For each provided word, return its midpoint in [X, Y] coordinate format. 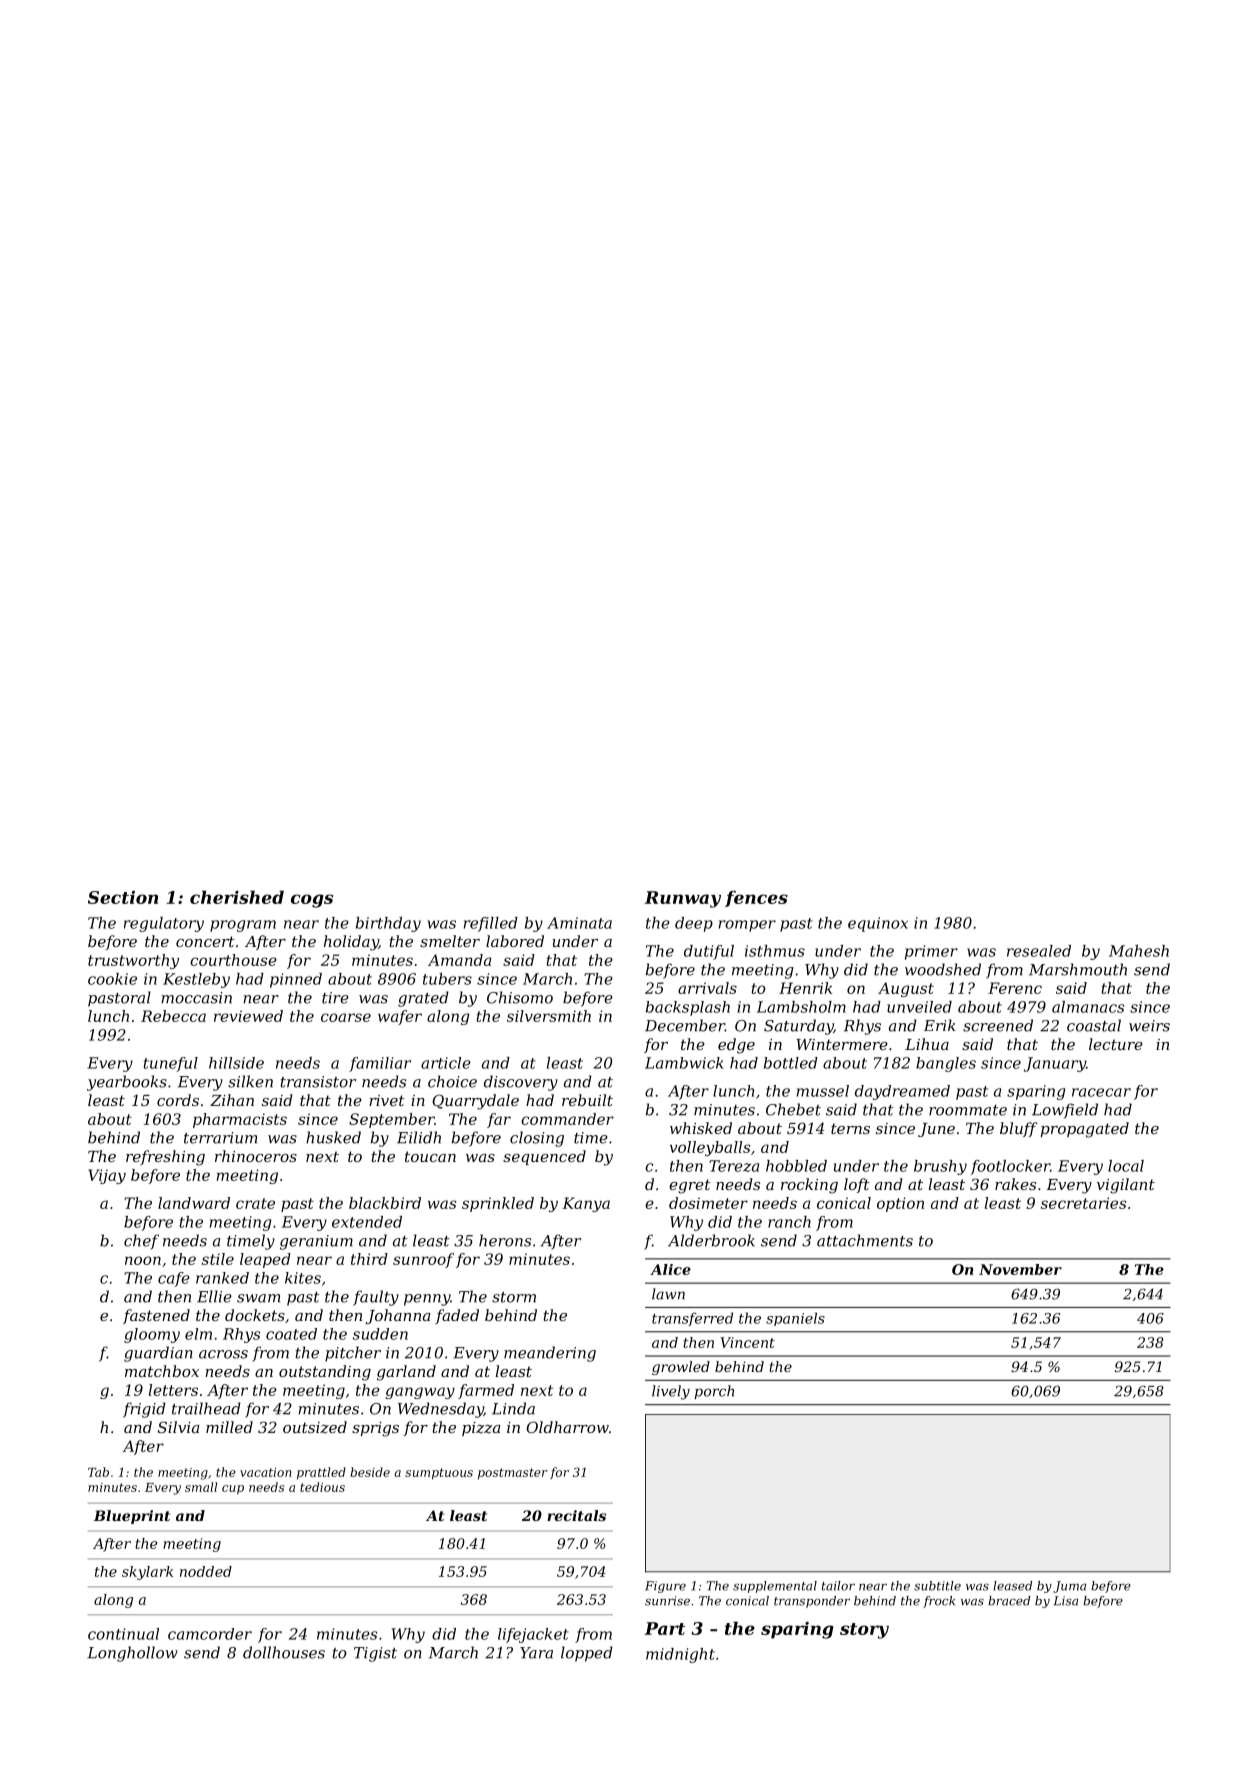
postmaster [513, 1474]
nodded [206, 1571]
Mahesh [1139, 951]
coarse [346, 1017]
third [369, 1259]
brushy [940, 1167]
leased [1012, 1586]
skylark [147, 1573]
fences [756, 898]
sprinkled [498, 1204]
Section [123, 897]
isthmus [775, 951]
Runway [683, 899]
